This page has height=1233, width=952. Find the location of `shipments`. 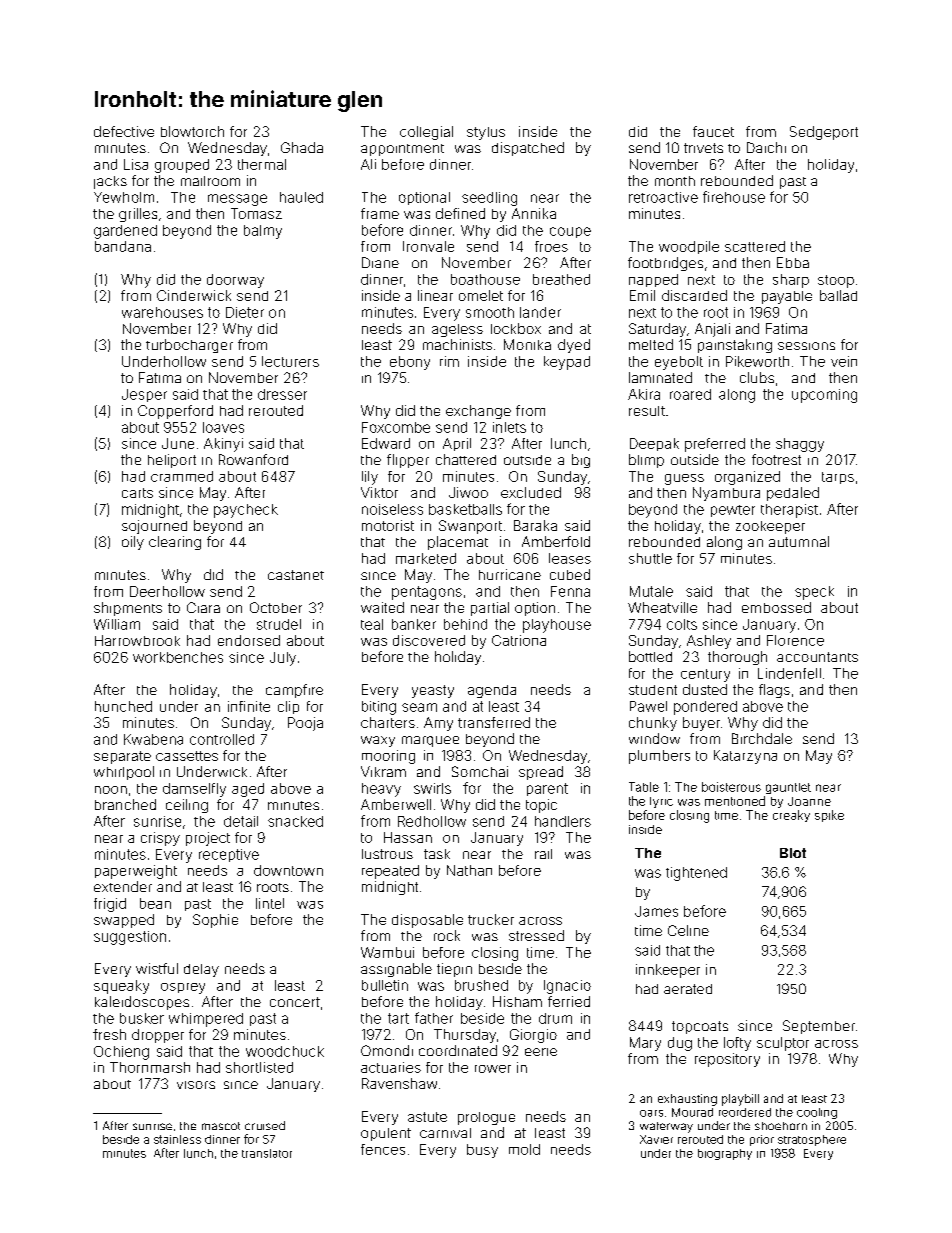

shipments is located at coordinates (128, 609).
